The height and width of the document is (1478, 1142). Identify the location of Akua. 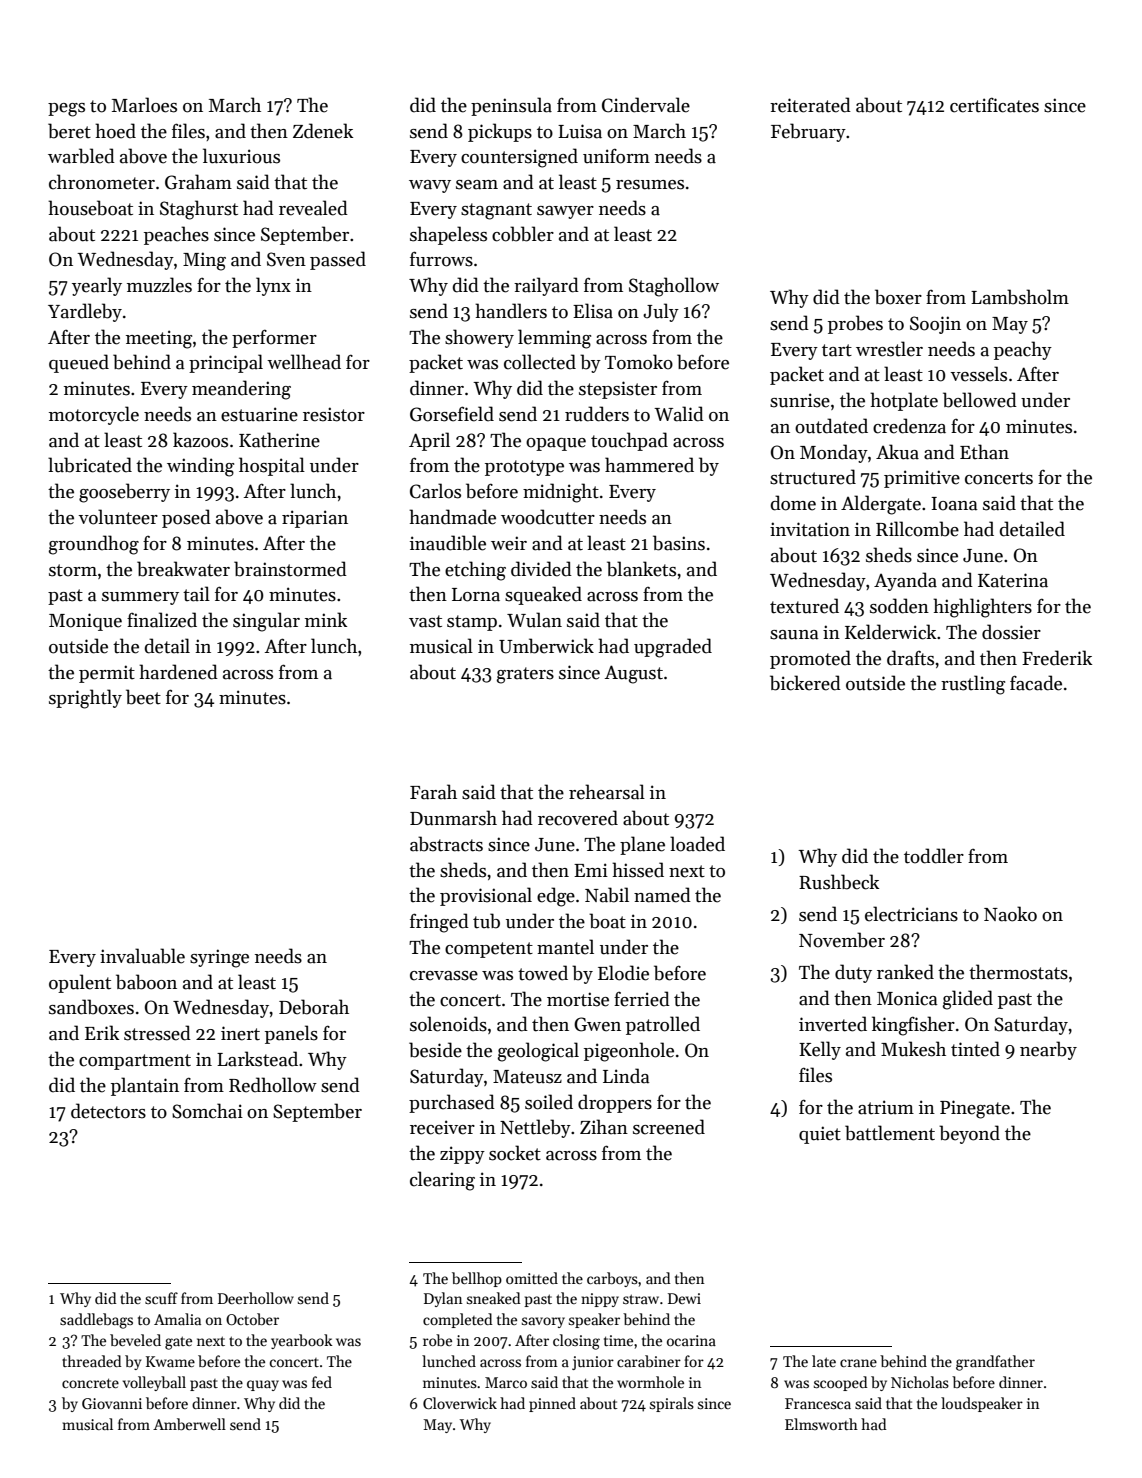
(897, 452).
